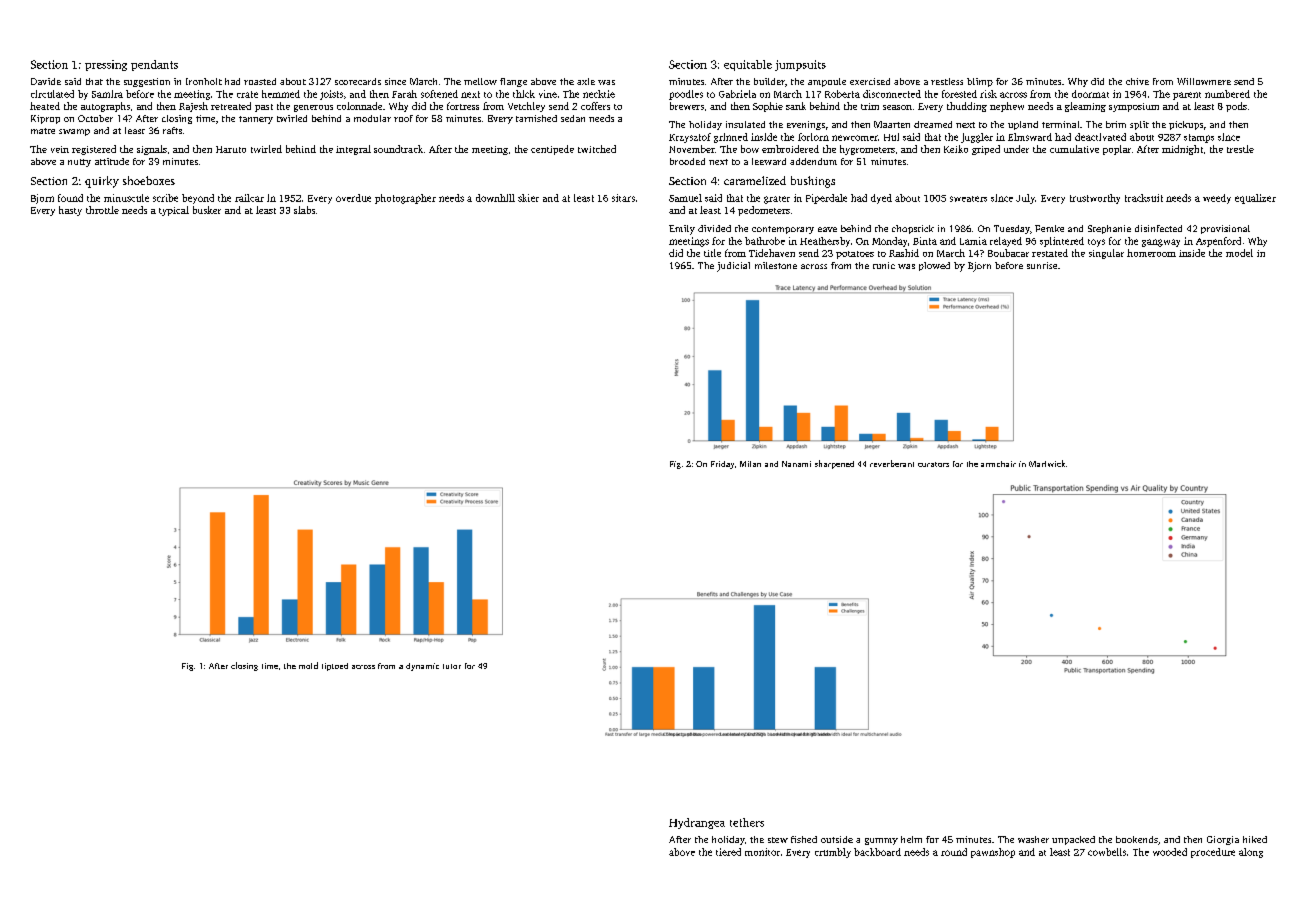 The height and width of the screenshot is (924, 1308). Describe the element at coordinates (737, 94) in the screenshot. I see `Gabriela` at that location.
